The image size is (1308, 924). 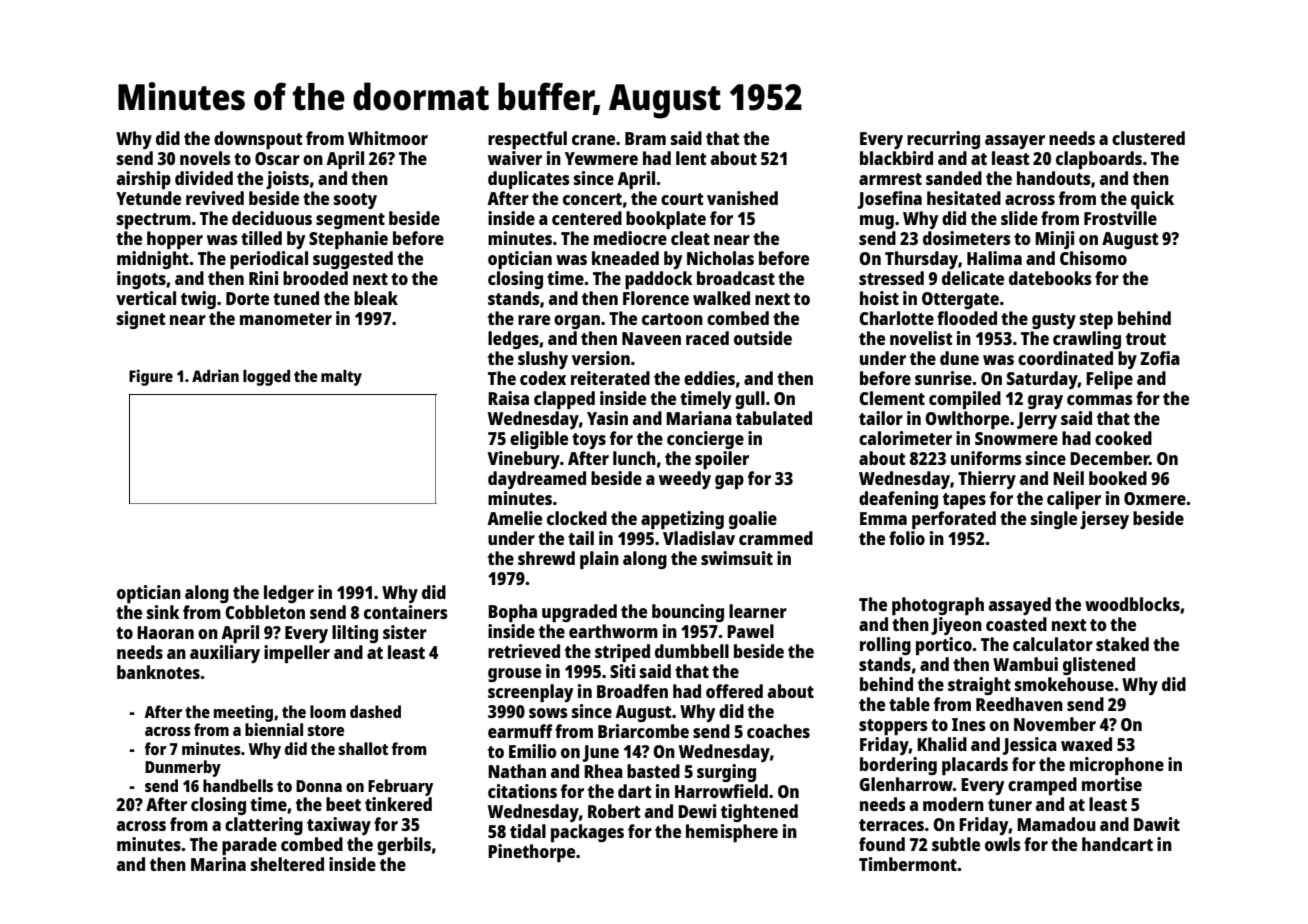 I want to click on broadcast, so click(x=736, y=278).
